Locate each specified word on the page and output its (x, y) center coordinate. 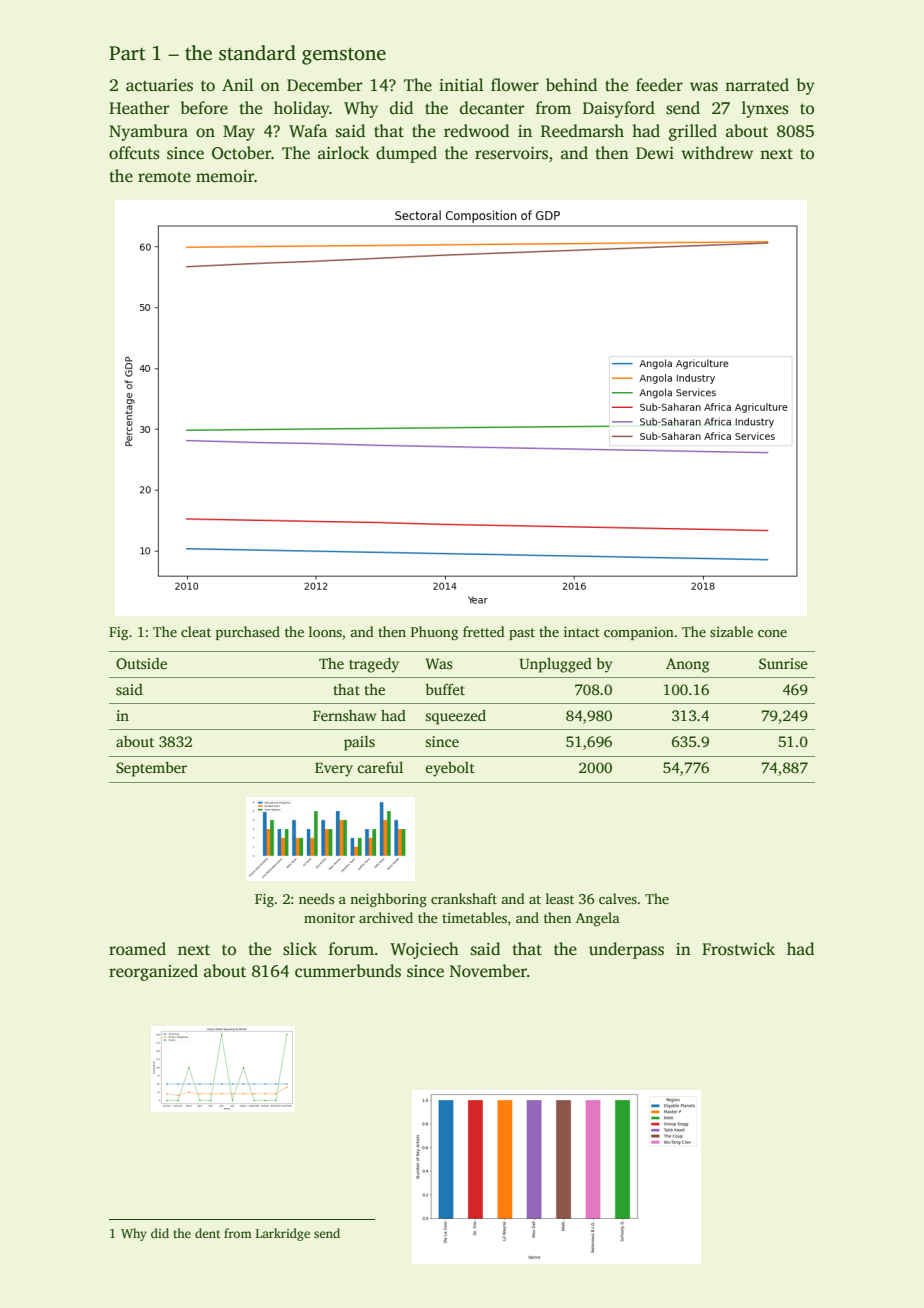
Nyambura (148, 132)
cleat (196, 631)
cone (772, 633)
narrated (757, 85)
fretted (484, 631)
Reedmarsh (582, 131)
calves (618, 898)
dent (207, 1233)
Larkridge (283, 1234)
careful (380, 767)
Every (334, 769)
